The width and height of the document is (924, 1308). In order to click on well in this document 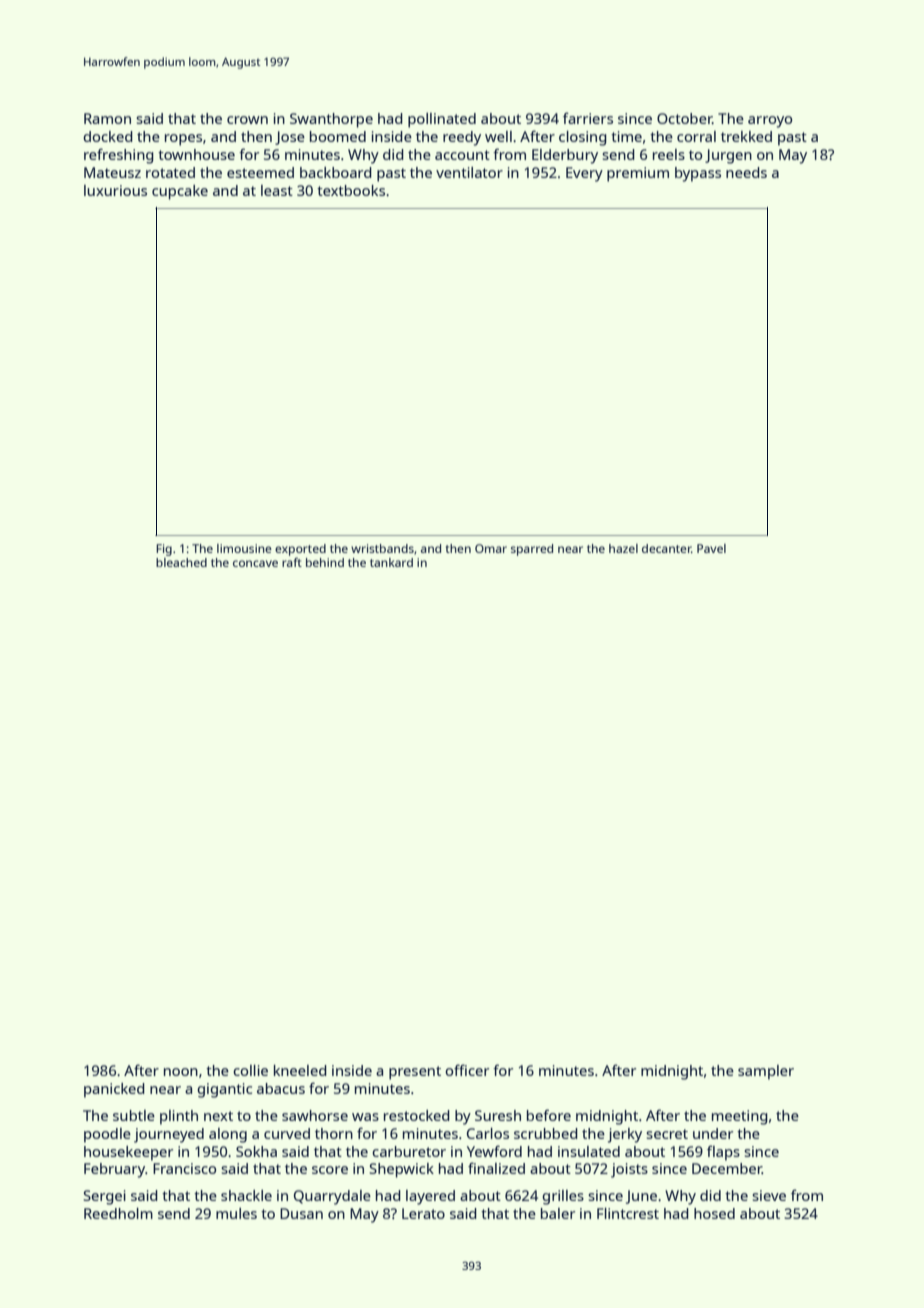, I will do `click(498, 136)`.
